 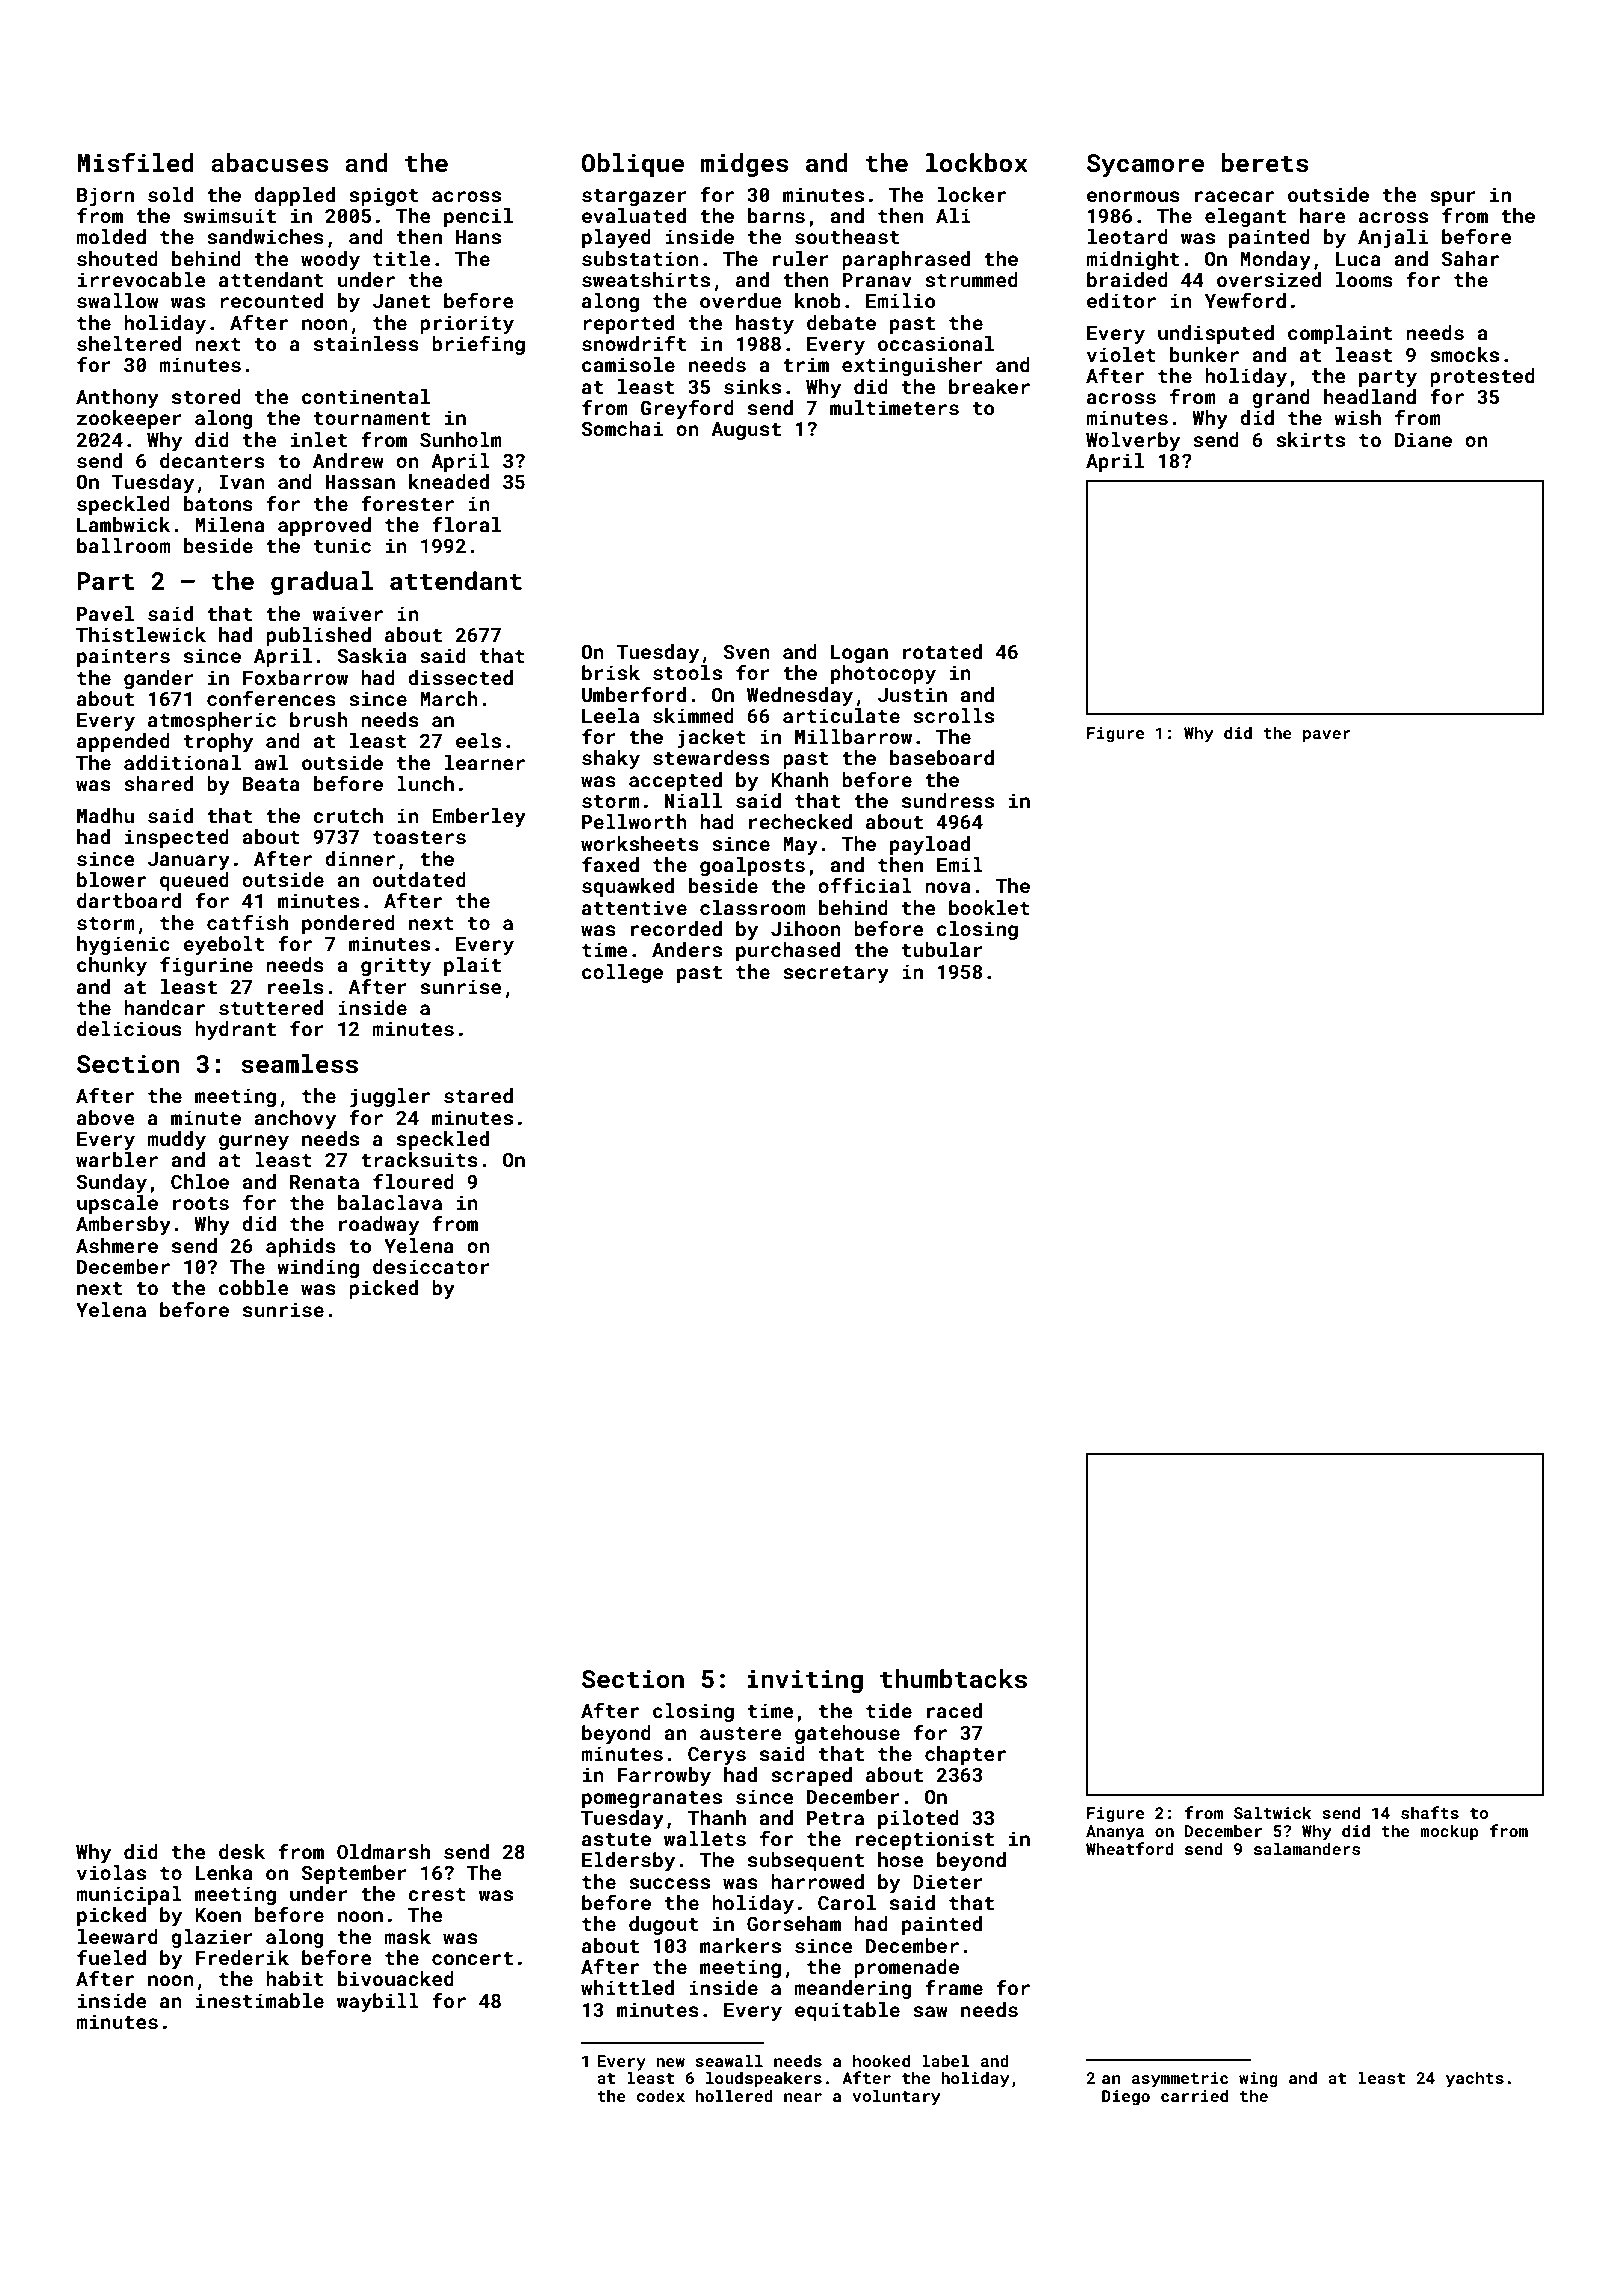 What do you see at coordinates (634, 215) in the document?
I see `evaluated` at bounding box center [634, 215].
